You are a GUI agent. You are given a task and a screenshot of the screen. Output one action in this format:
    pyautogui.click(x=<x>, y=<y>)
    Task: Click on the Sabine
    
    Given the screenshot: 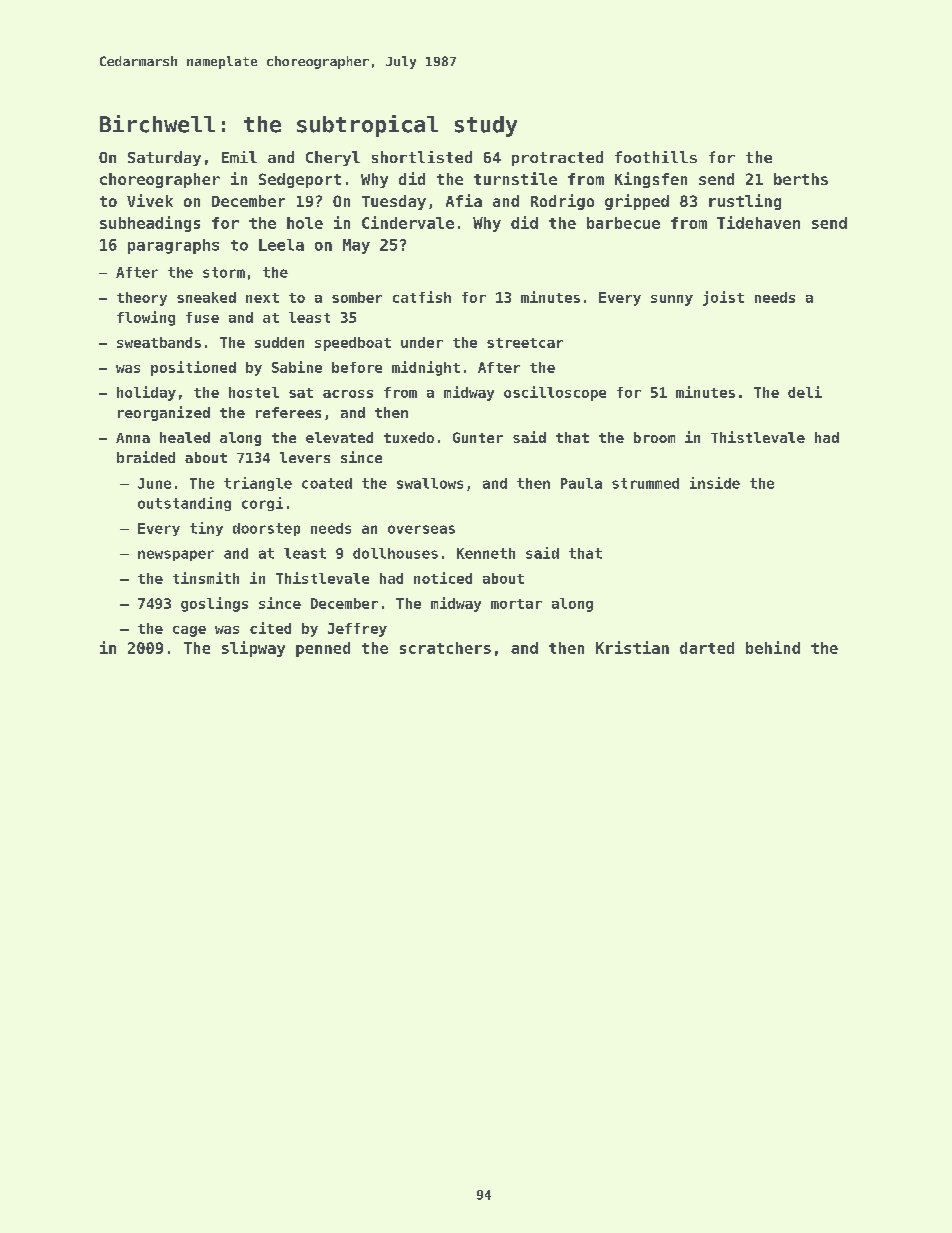 What is the action you would take?
    pyautogui.click(x=297, y=367)
